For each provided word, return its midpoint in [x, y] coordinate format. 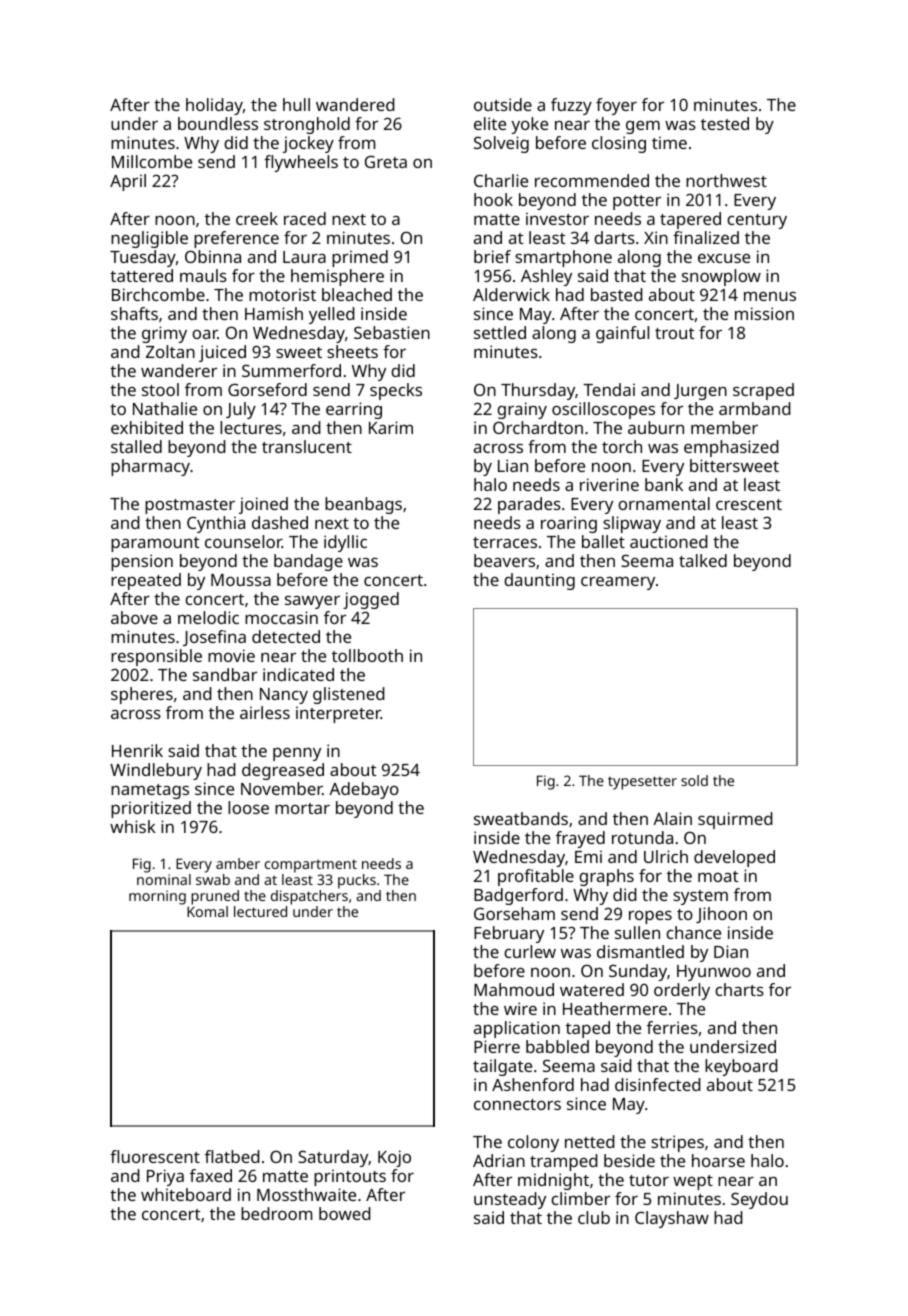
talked [703, 560]
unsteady [510, 1200]
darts [614, 237]
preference [236, 239]
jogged [371, 600]
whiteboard [186, 1194]
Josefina [214, 638]
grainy [522, 410]
